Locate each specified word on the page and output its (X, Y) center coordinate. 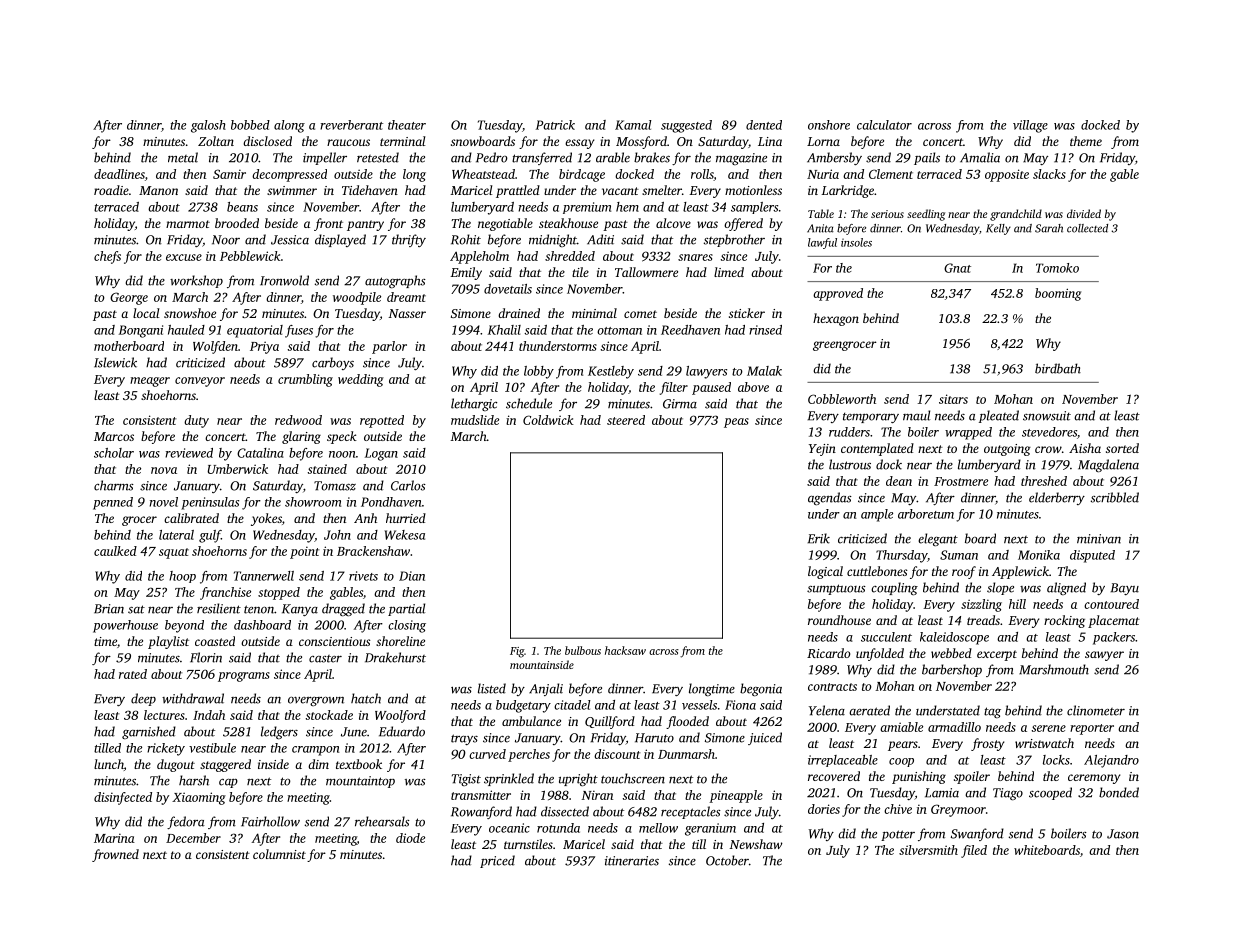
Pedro (492, 157)
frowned (115, 855)
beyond (184, 626)
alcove (673, 223)
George (129, 298)
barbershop (952, 670)
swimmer (292, 190)
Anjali (546, 689)
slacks (1049, 174)
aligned (1066, 588)
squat (174, 553)
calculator (884, 125)
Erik (819, 538)
